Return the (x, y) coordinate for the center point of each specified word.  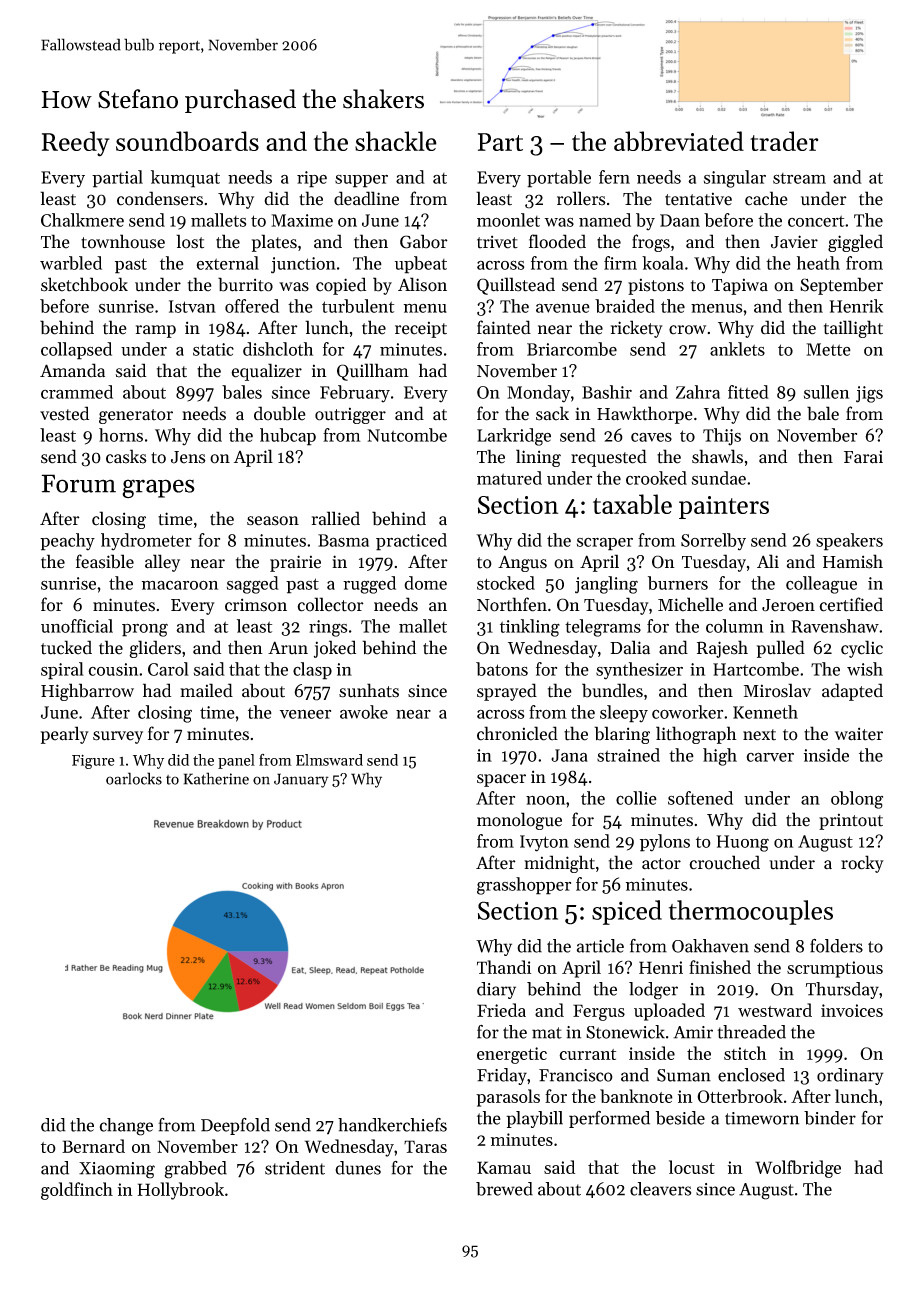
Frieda (501, 1010)
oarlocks (134, 778)
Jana (569, 755)
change (126, 1127)
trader (784, 141)
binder (830, 1118)
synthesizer (639, 671)
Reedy (76, 144)
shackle (396, 141)
